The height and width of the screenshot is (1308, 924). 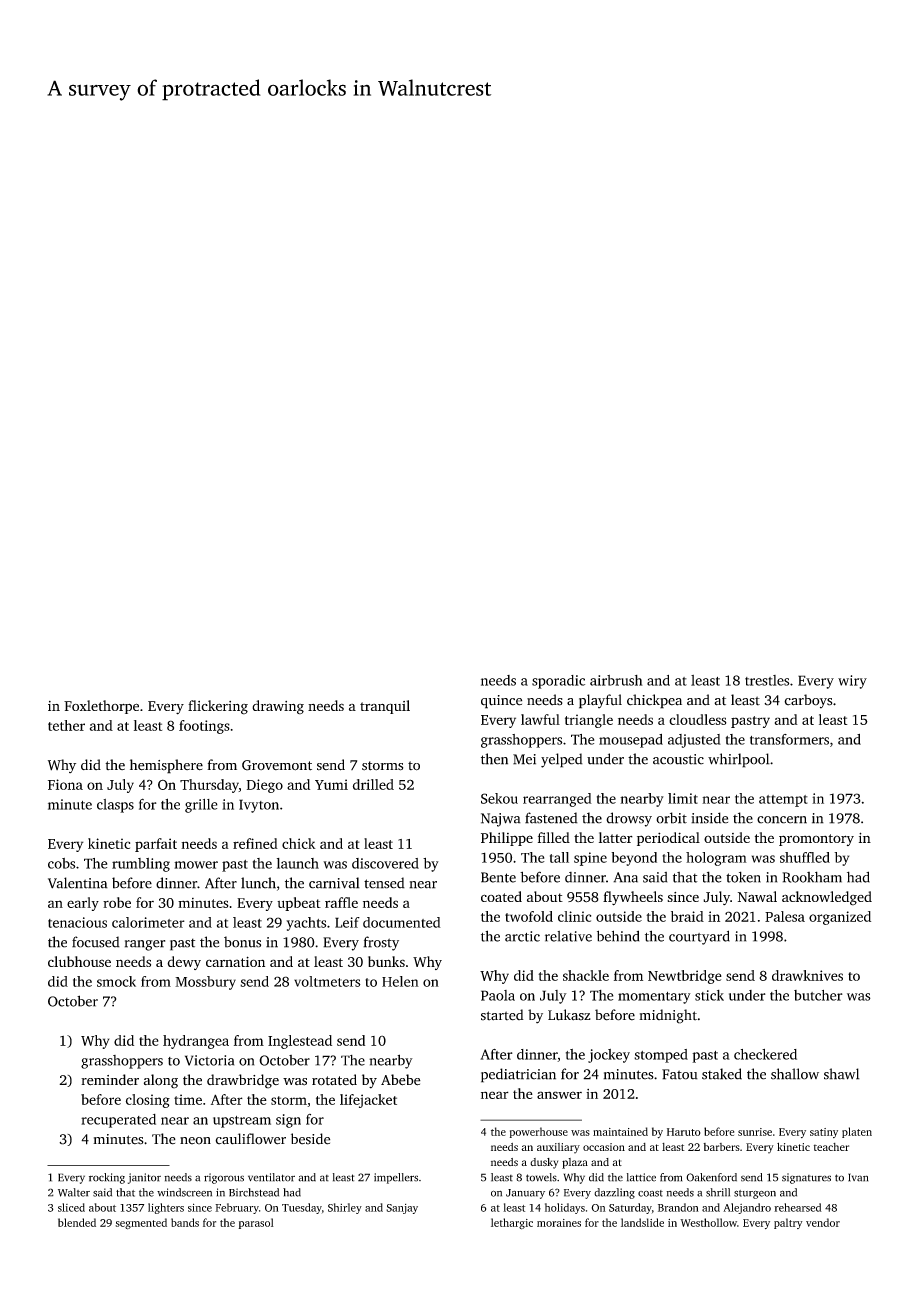 I want to click on triangle, so click(x=589, y=721).
